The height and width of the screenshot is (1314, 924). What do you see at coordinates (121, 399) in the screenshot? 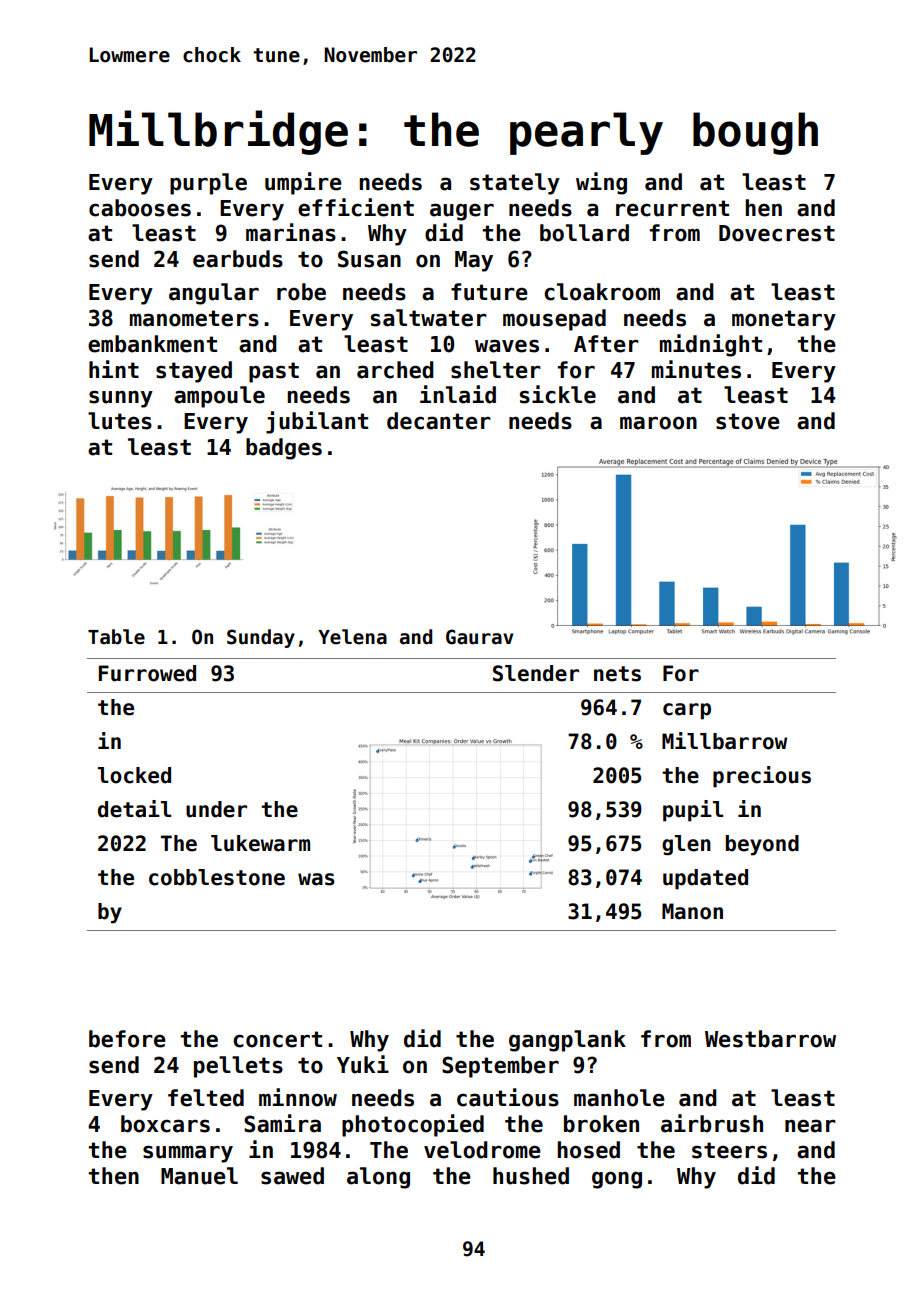
I see `sunny` at bounding box center [121, 399].
